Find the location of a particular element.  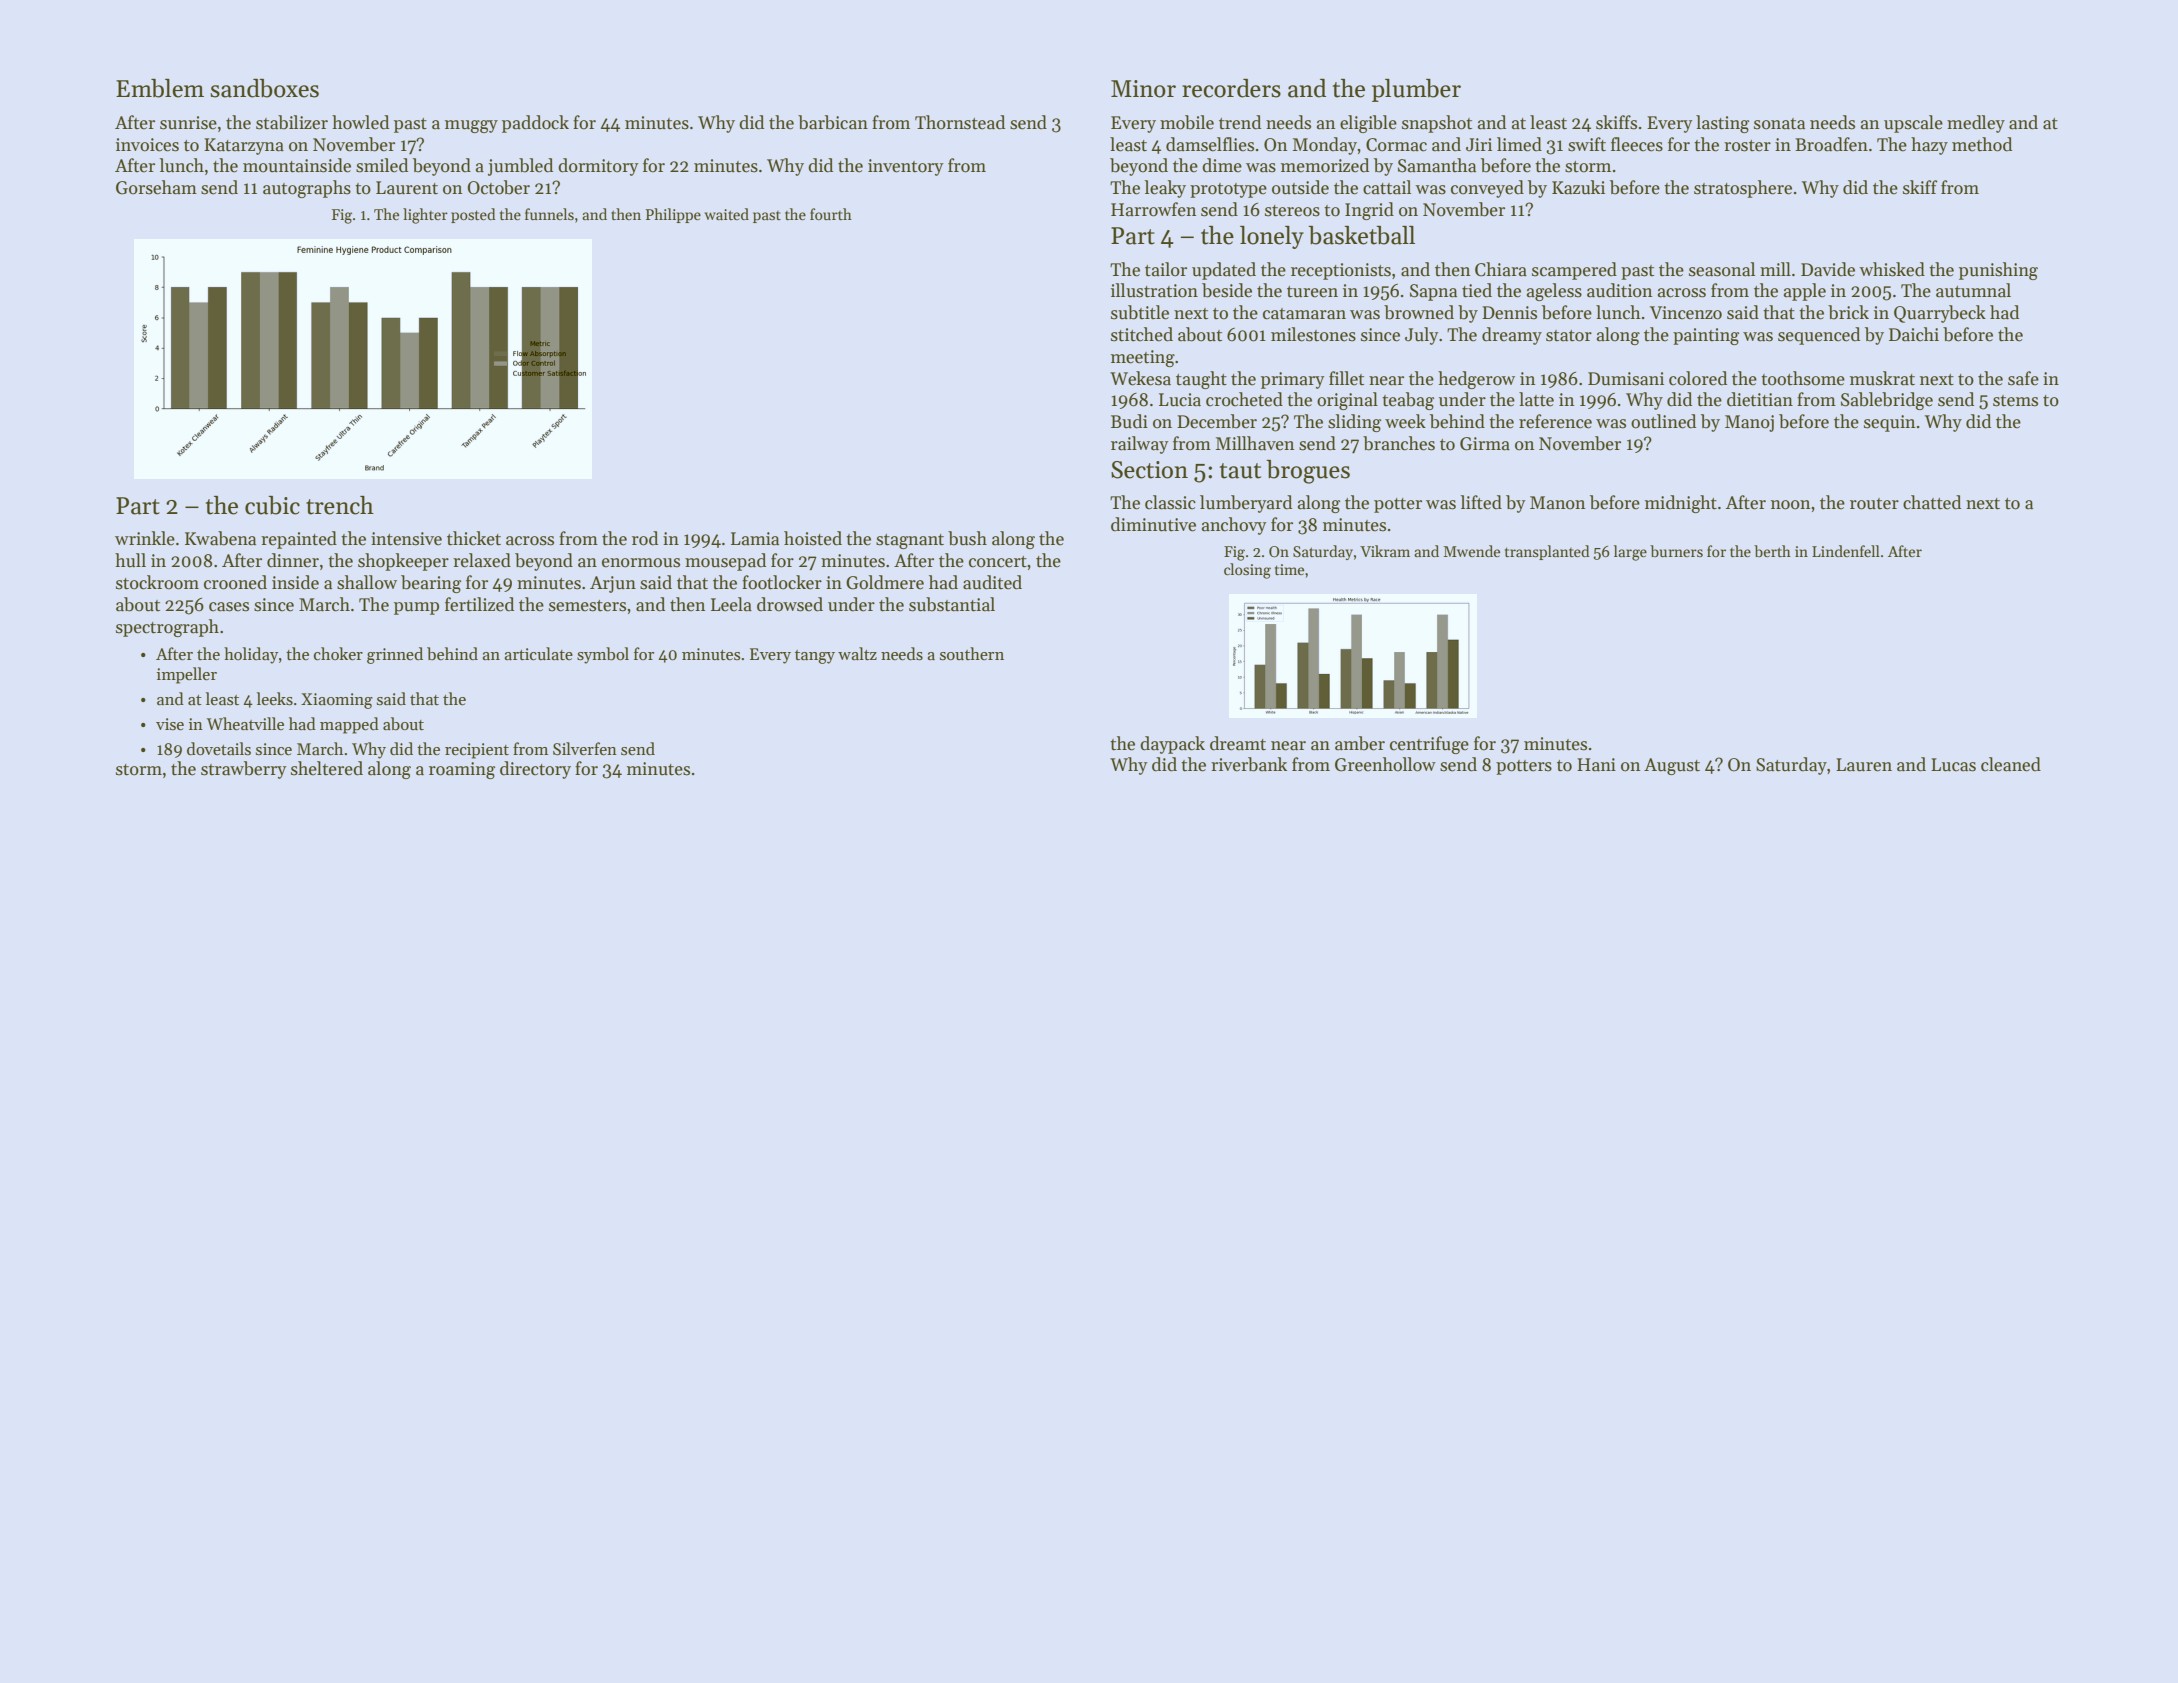

mapped is located at coordinates (349, 725).
